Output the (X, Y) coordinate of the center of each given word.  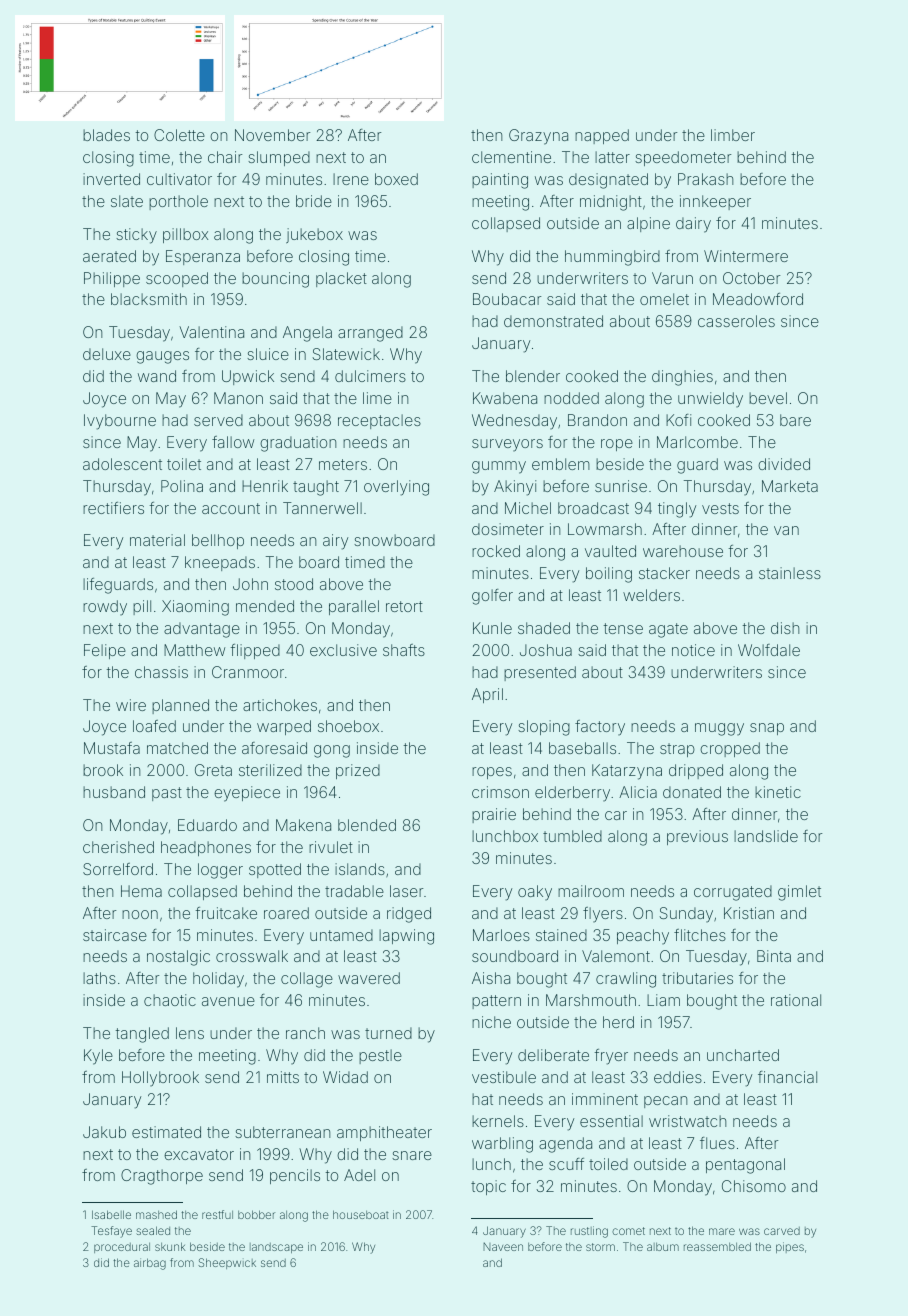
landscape (276, 1248)
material (157, 540)
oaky (535, 893)
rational (796, 1000)
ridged (409, 915)
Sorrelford (118, 869)
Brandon (597, 420)
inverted (111, 179)
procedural (122, 1248)
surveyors (507, 445)
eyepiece (247, 794)
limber (733, 135)
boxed (396, 179)
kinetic (778, 792)
